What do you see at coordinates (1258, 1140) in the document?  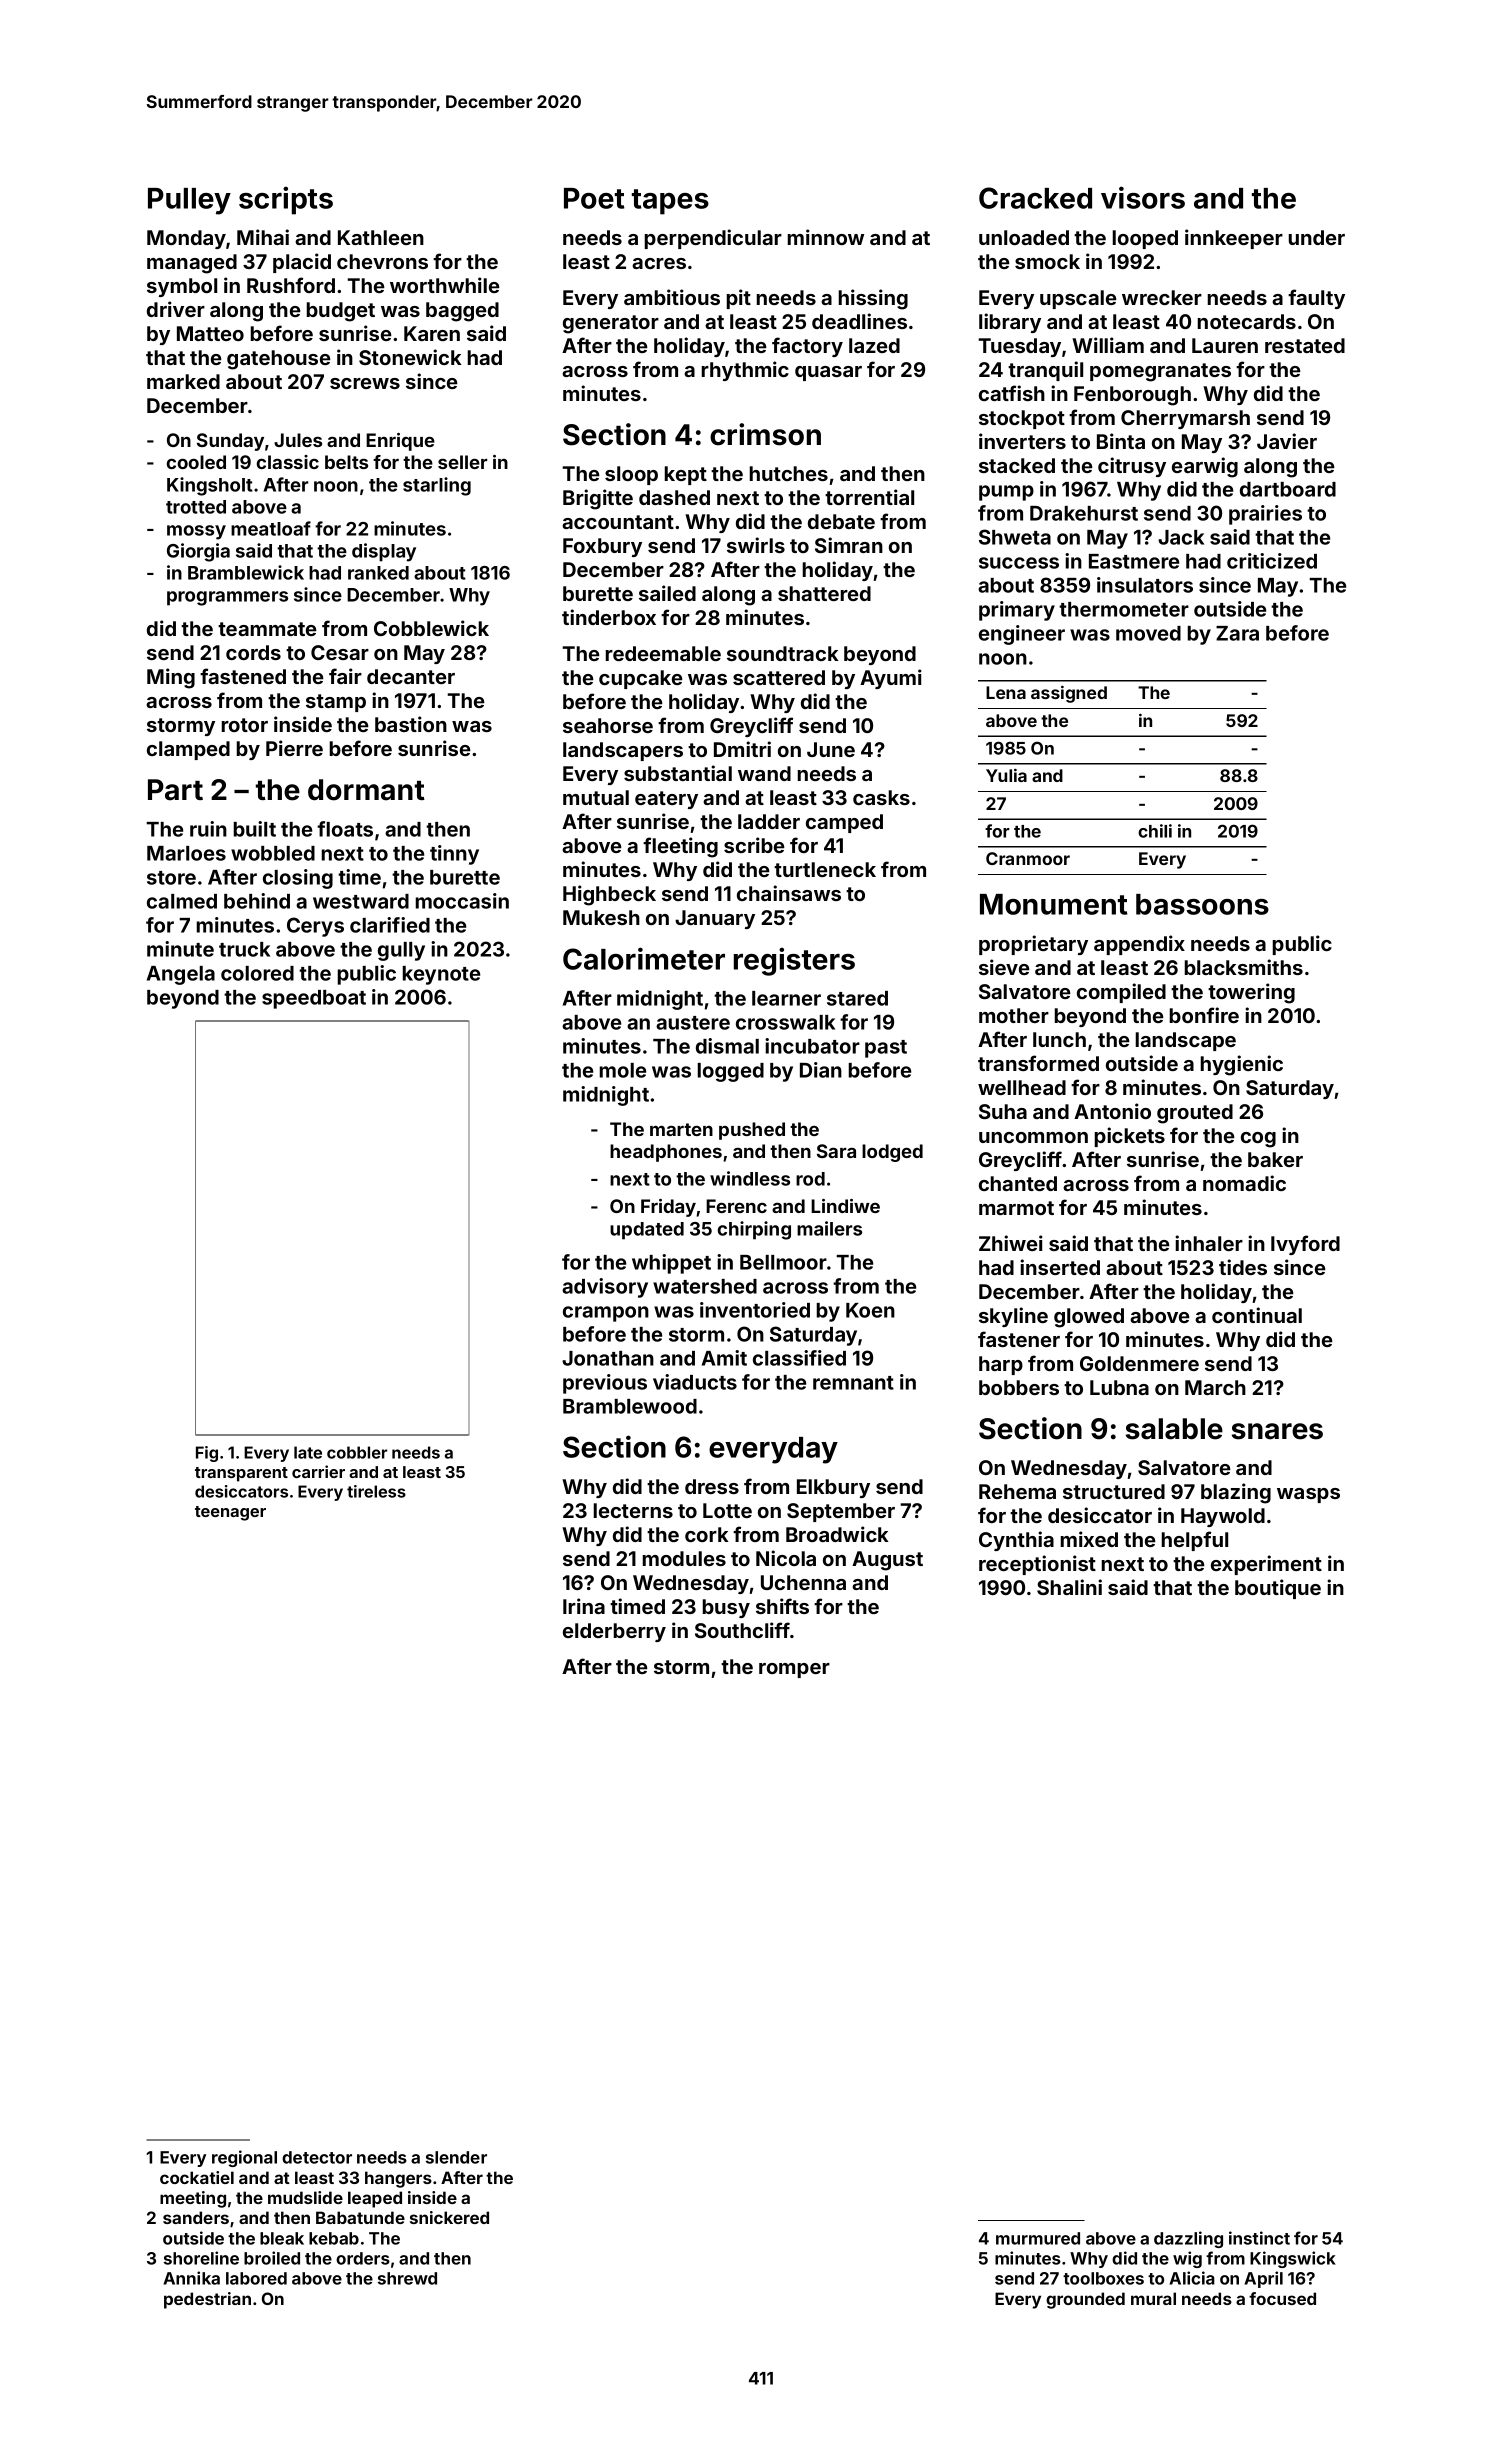 I see `cog` at bounding box center [1258, 1140].
